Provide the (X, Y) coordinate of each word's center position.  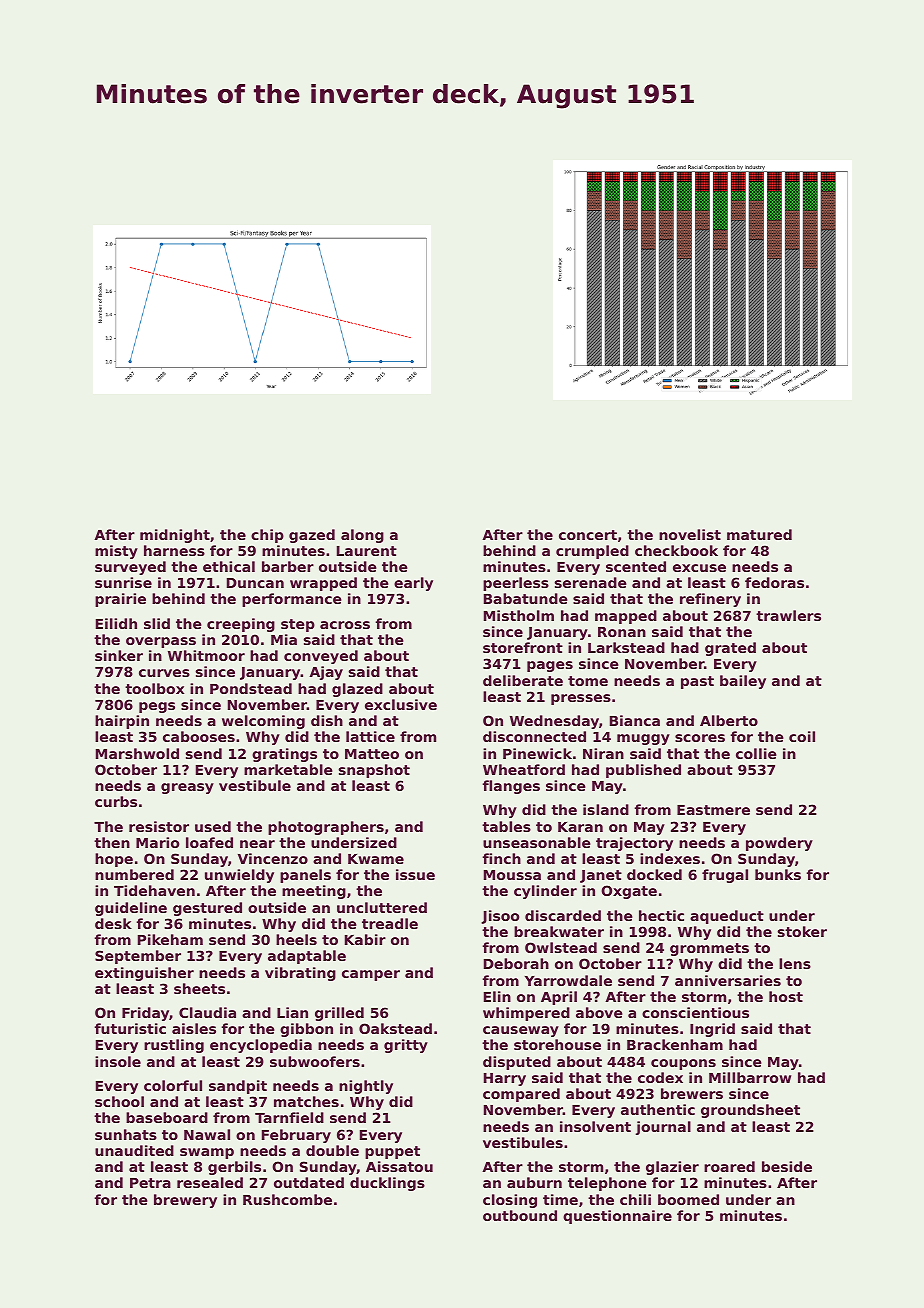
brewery (185, 1201)
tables (506, 826)
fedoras (774, 582)
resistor (159, 826)
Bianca (635, 720)
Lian (292, 1012)
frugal (725, 876)
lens (795, 963)
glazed (357, 690)
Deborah (516, 963)
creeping (241, 625)
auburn (534, 1182)
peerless (516, 584)
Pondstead (251, 688)
